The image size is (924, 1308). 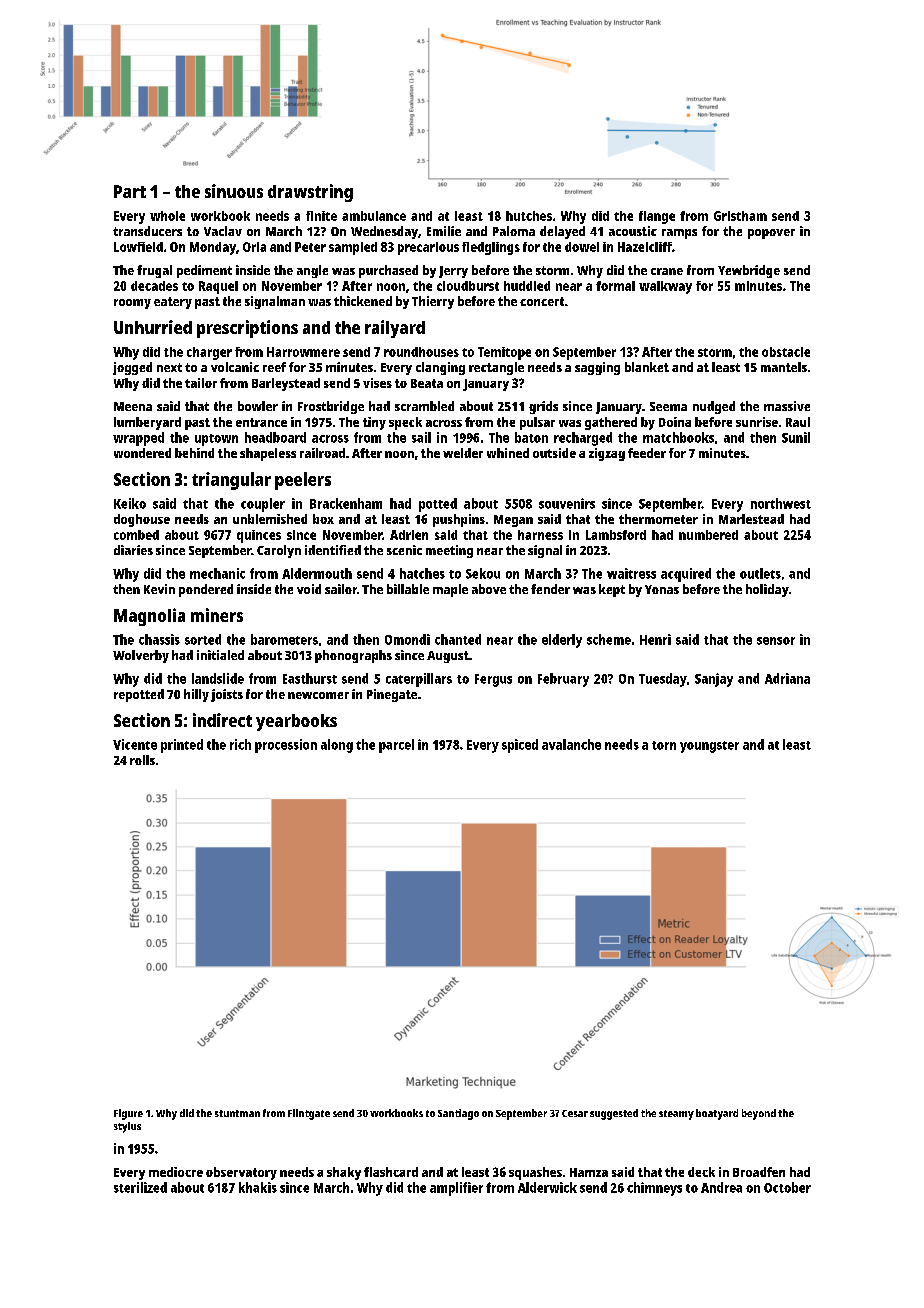 What do you see at coordinates (374, 216) in the image?
I see `ambulance` at bounding box center [374, 216].
